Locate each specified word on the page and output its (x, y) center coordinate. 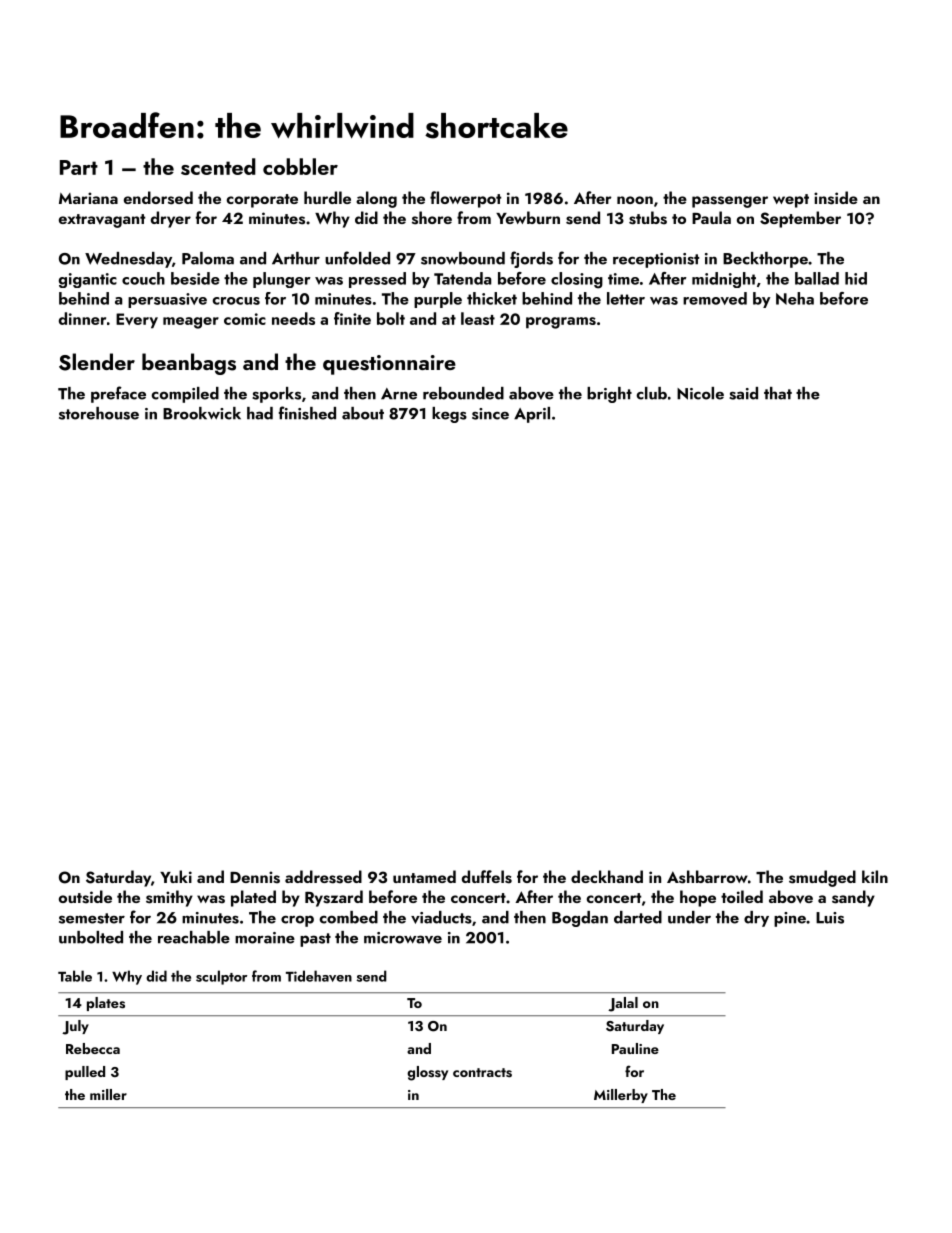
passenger (730, 202)
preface (118, 394)
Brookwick (202, 413)
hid (856, 278)
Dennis (255, 877)
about (363, 413)
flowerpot (465, 199)
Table (75, 976)
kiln (875, 876)
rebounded (463, 393)
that (778, 393)
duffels (487, 877)
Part (79, 167)
